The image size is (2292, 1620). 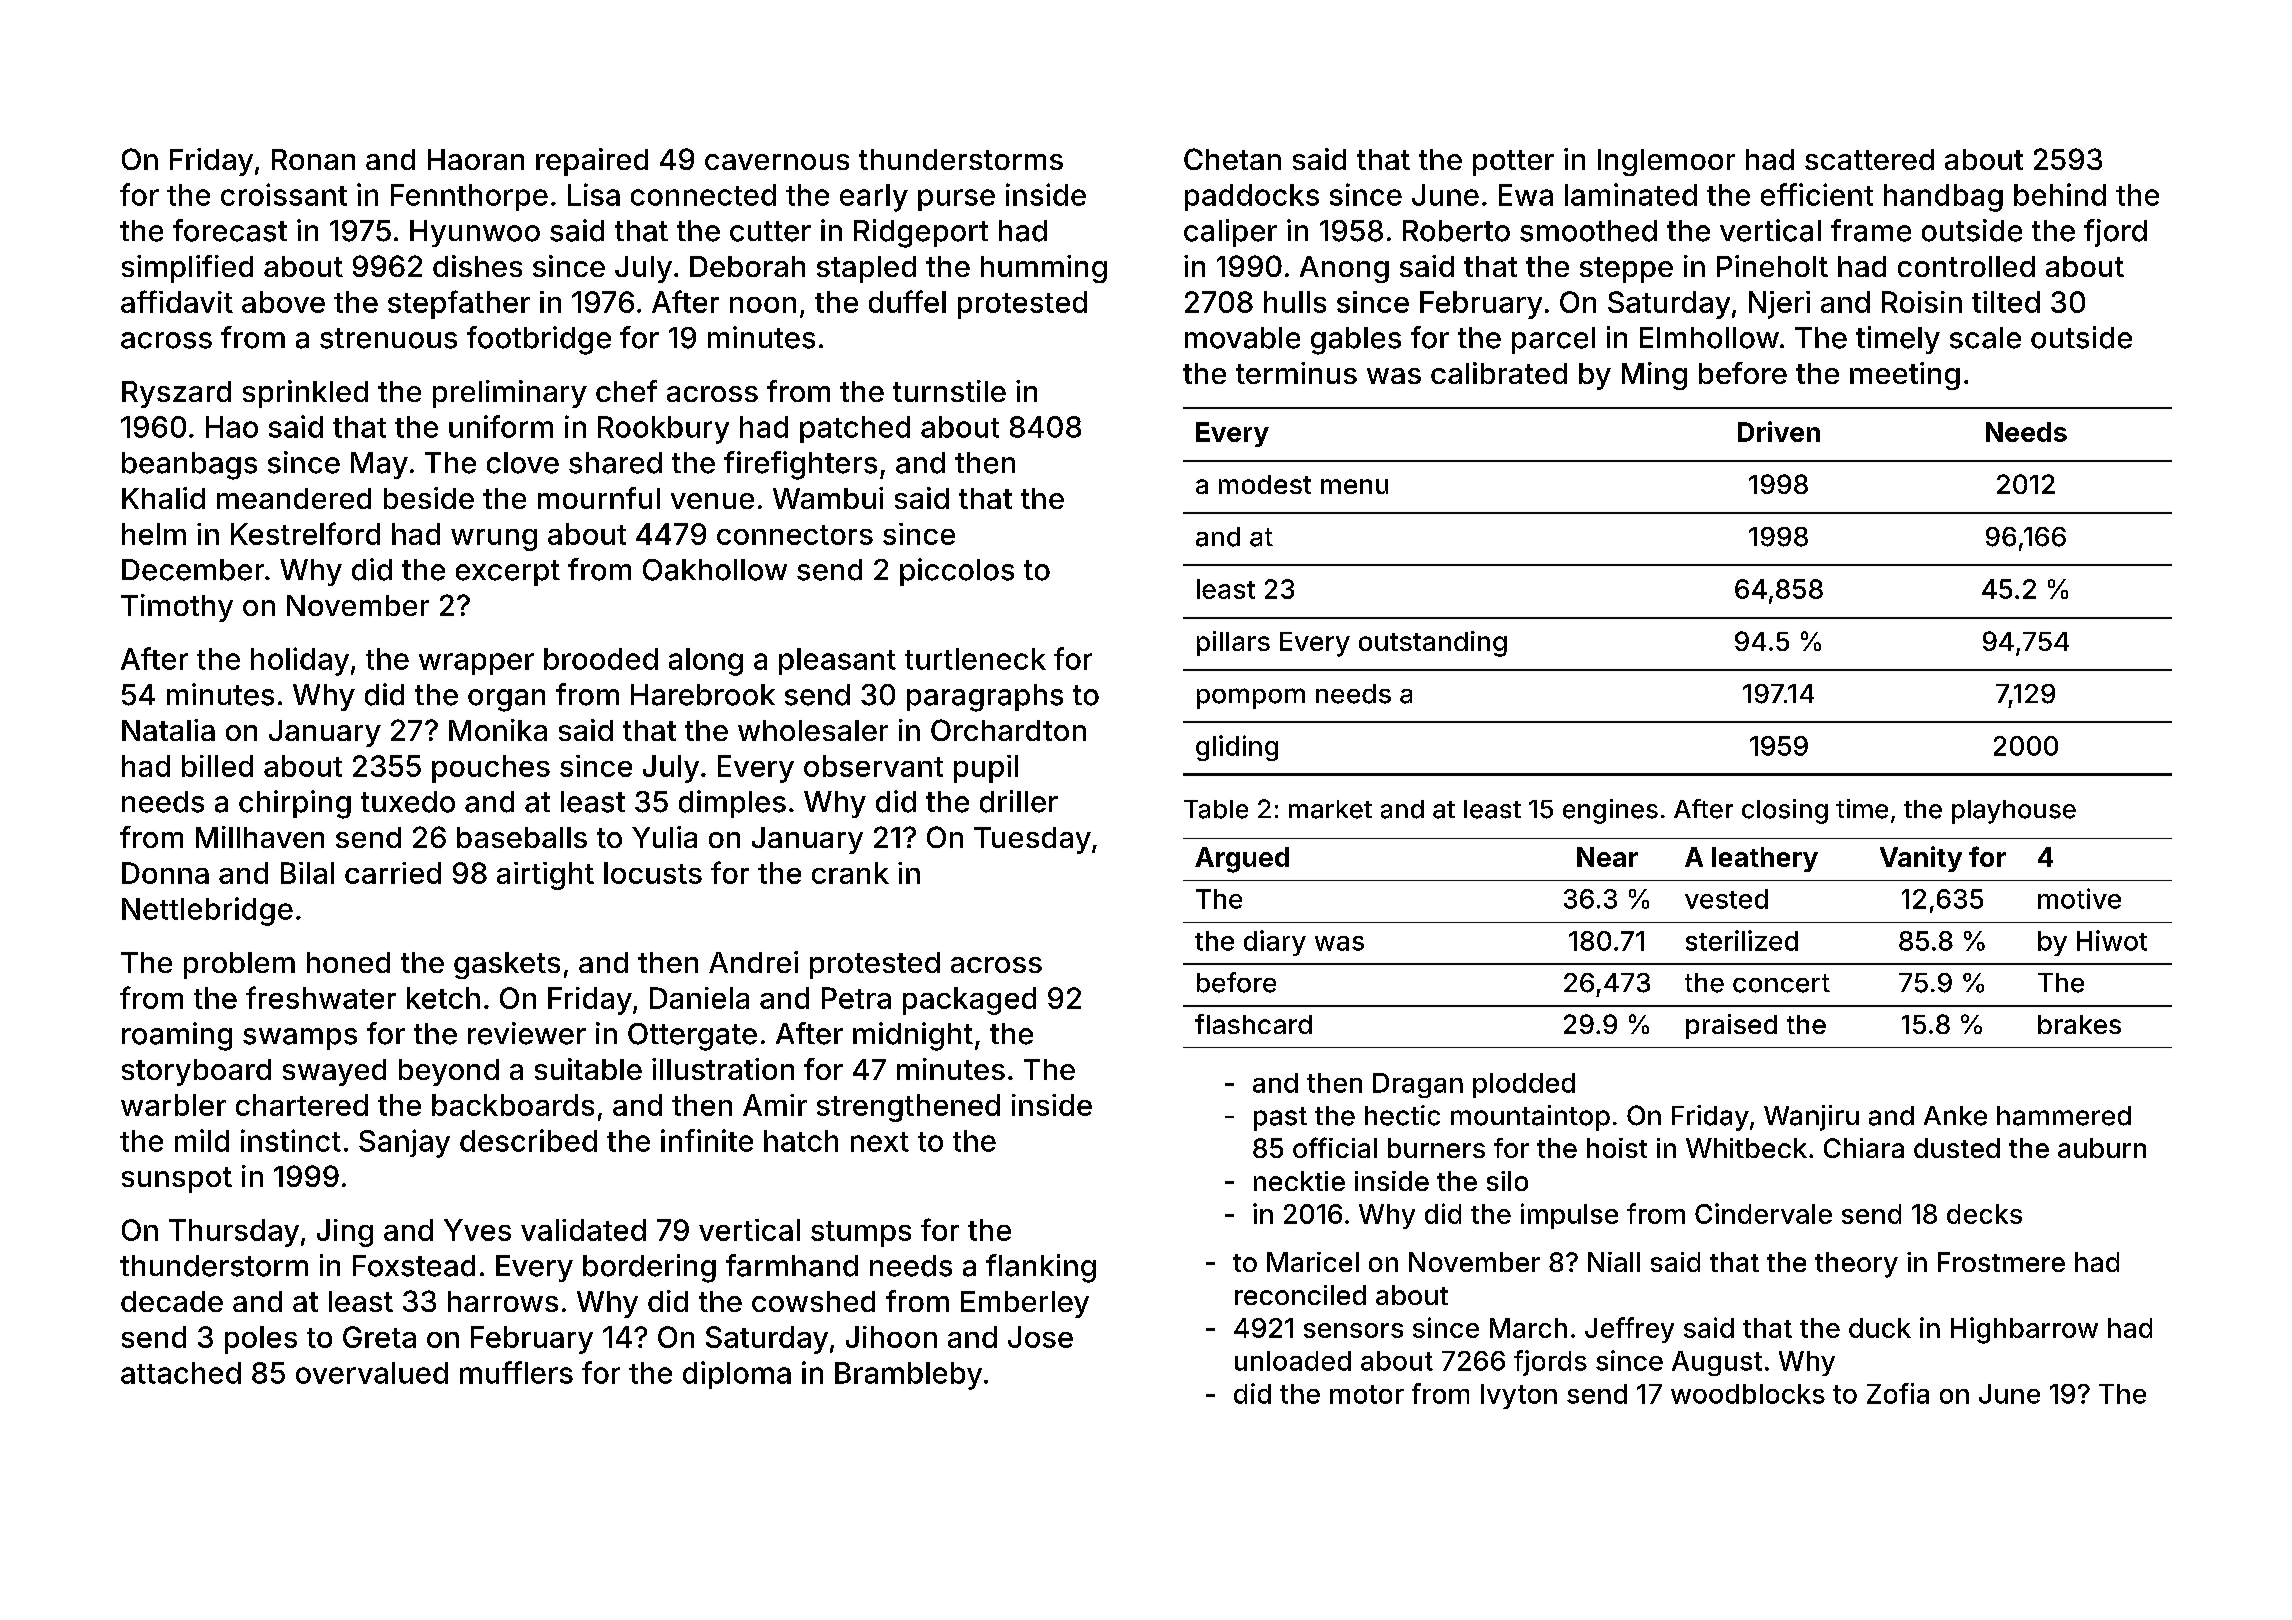 I want to click on wrapper, so click(x=476, y=664).
